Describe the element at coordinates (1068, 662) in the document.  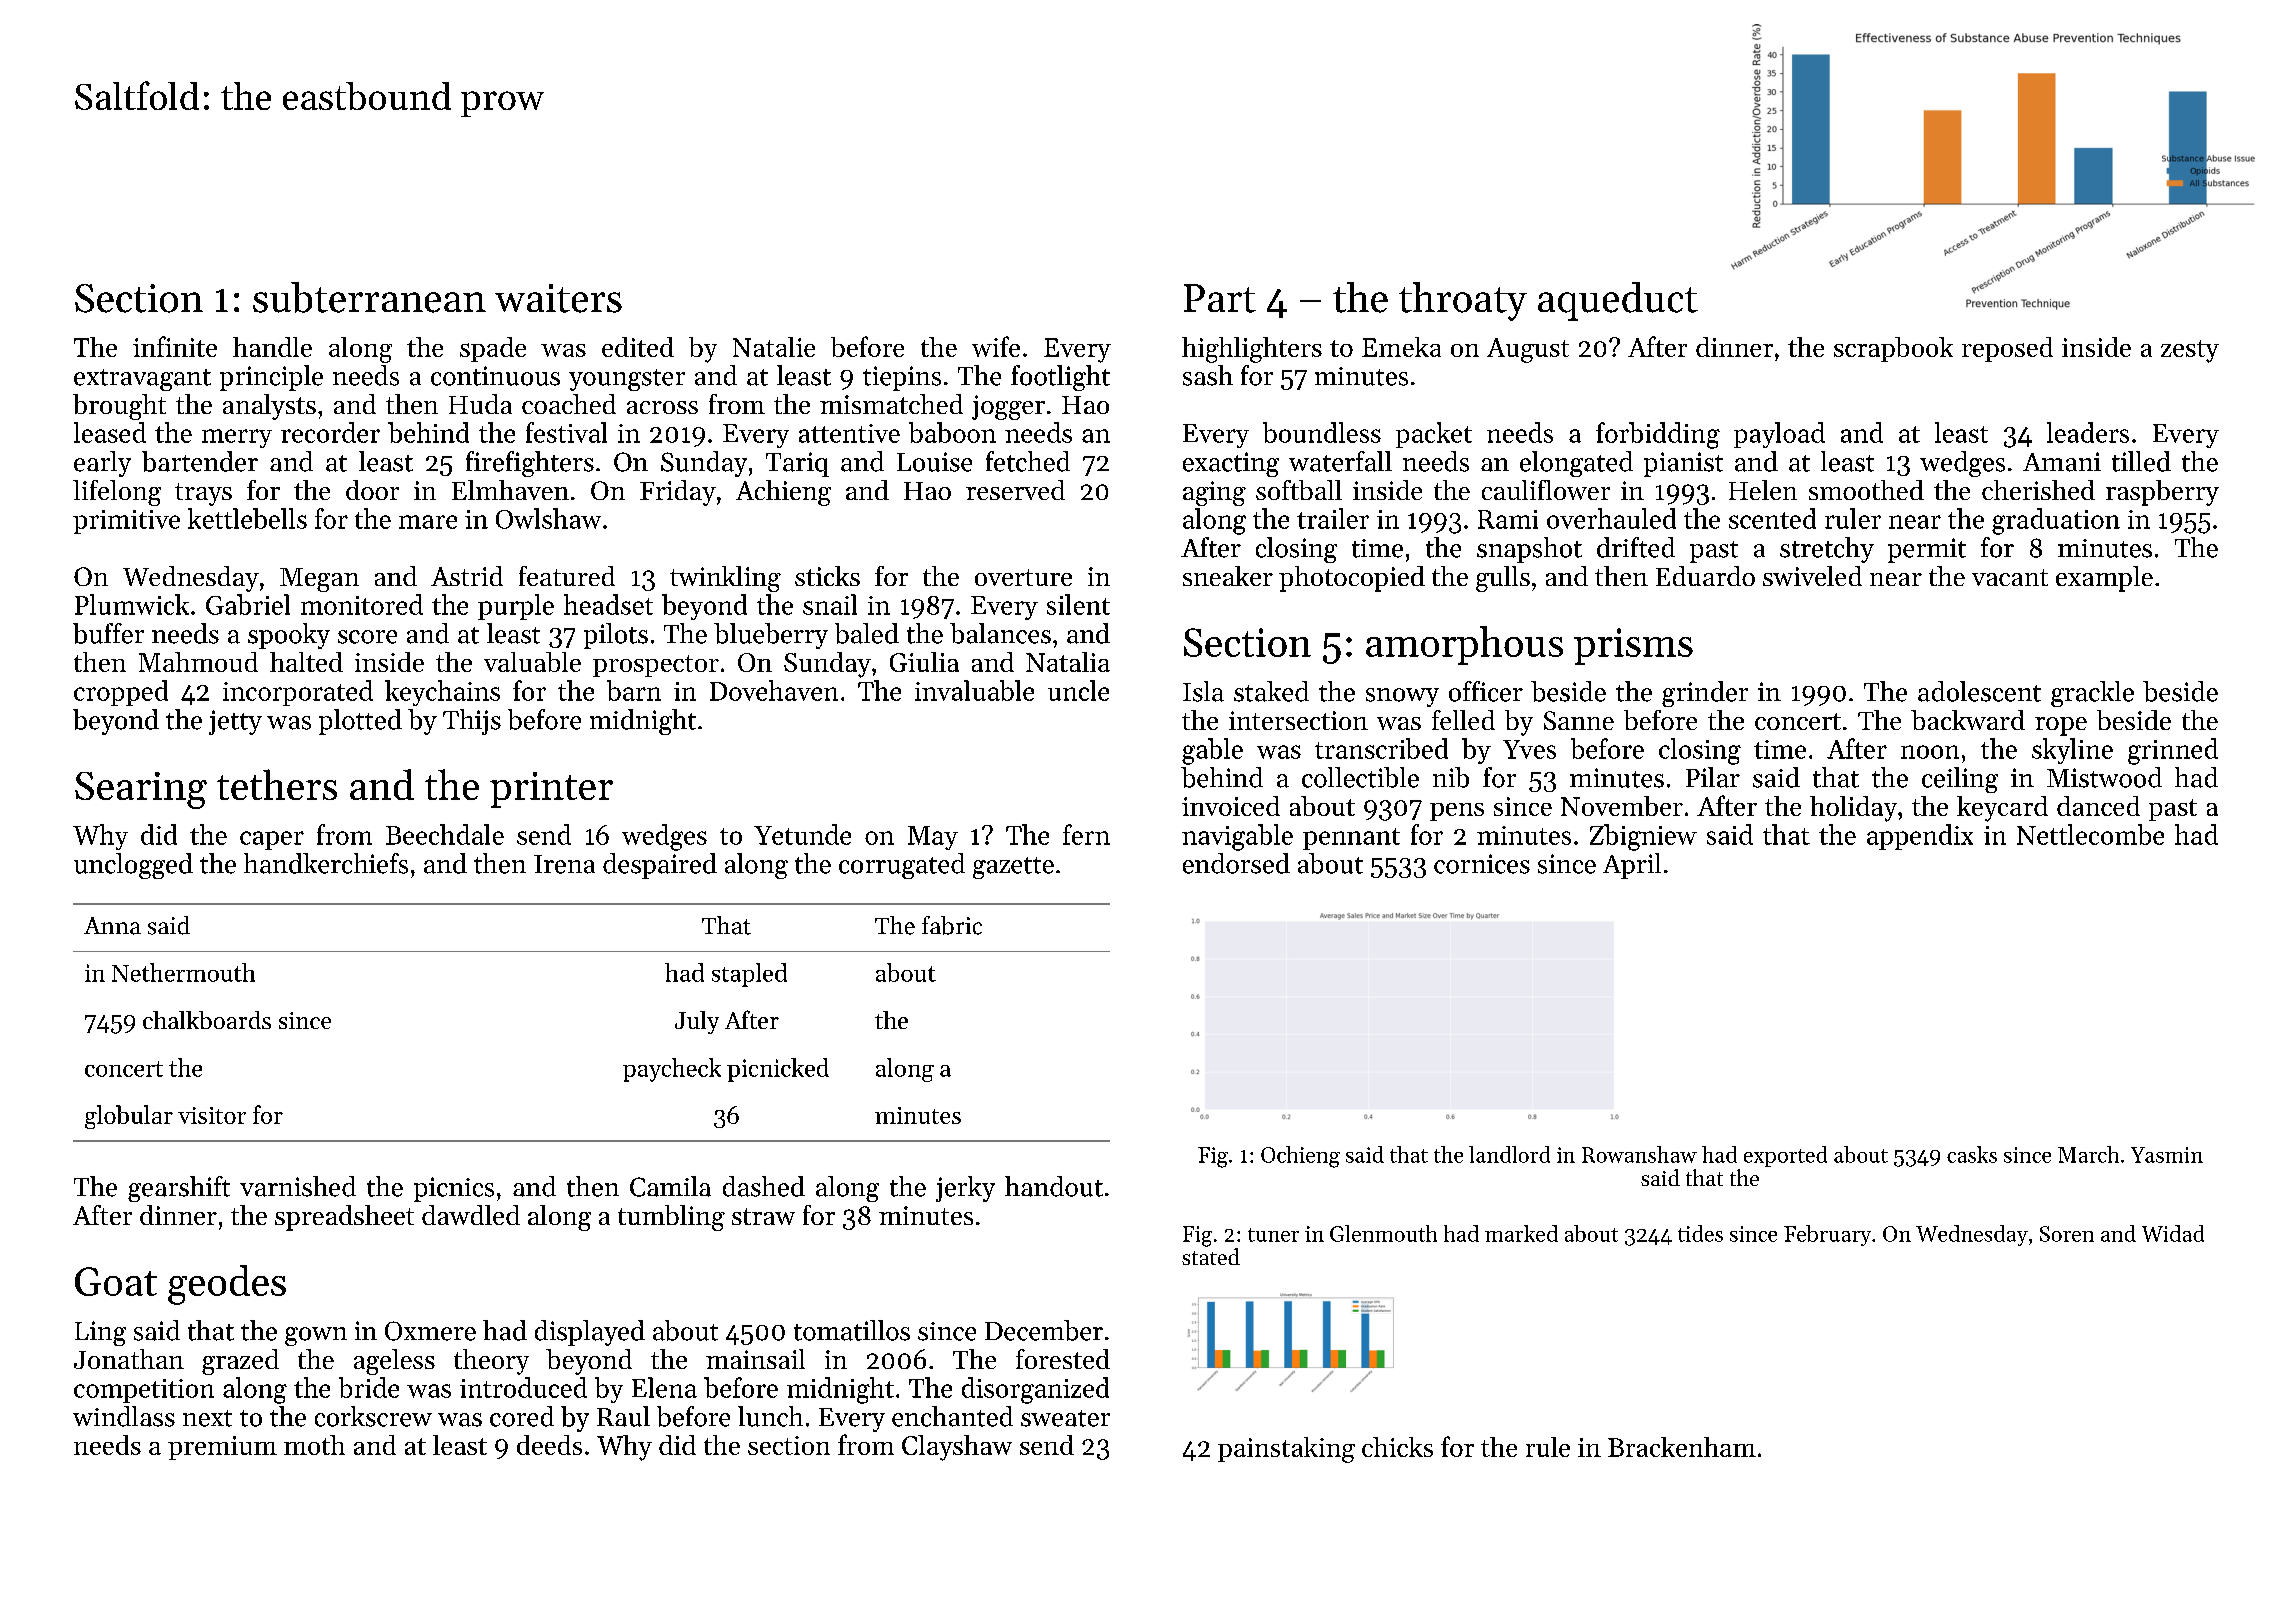
I see `Natalia` at that location.
